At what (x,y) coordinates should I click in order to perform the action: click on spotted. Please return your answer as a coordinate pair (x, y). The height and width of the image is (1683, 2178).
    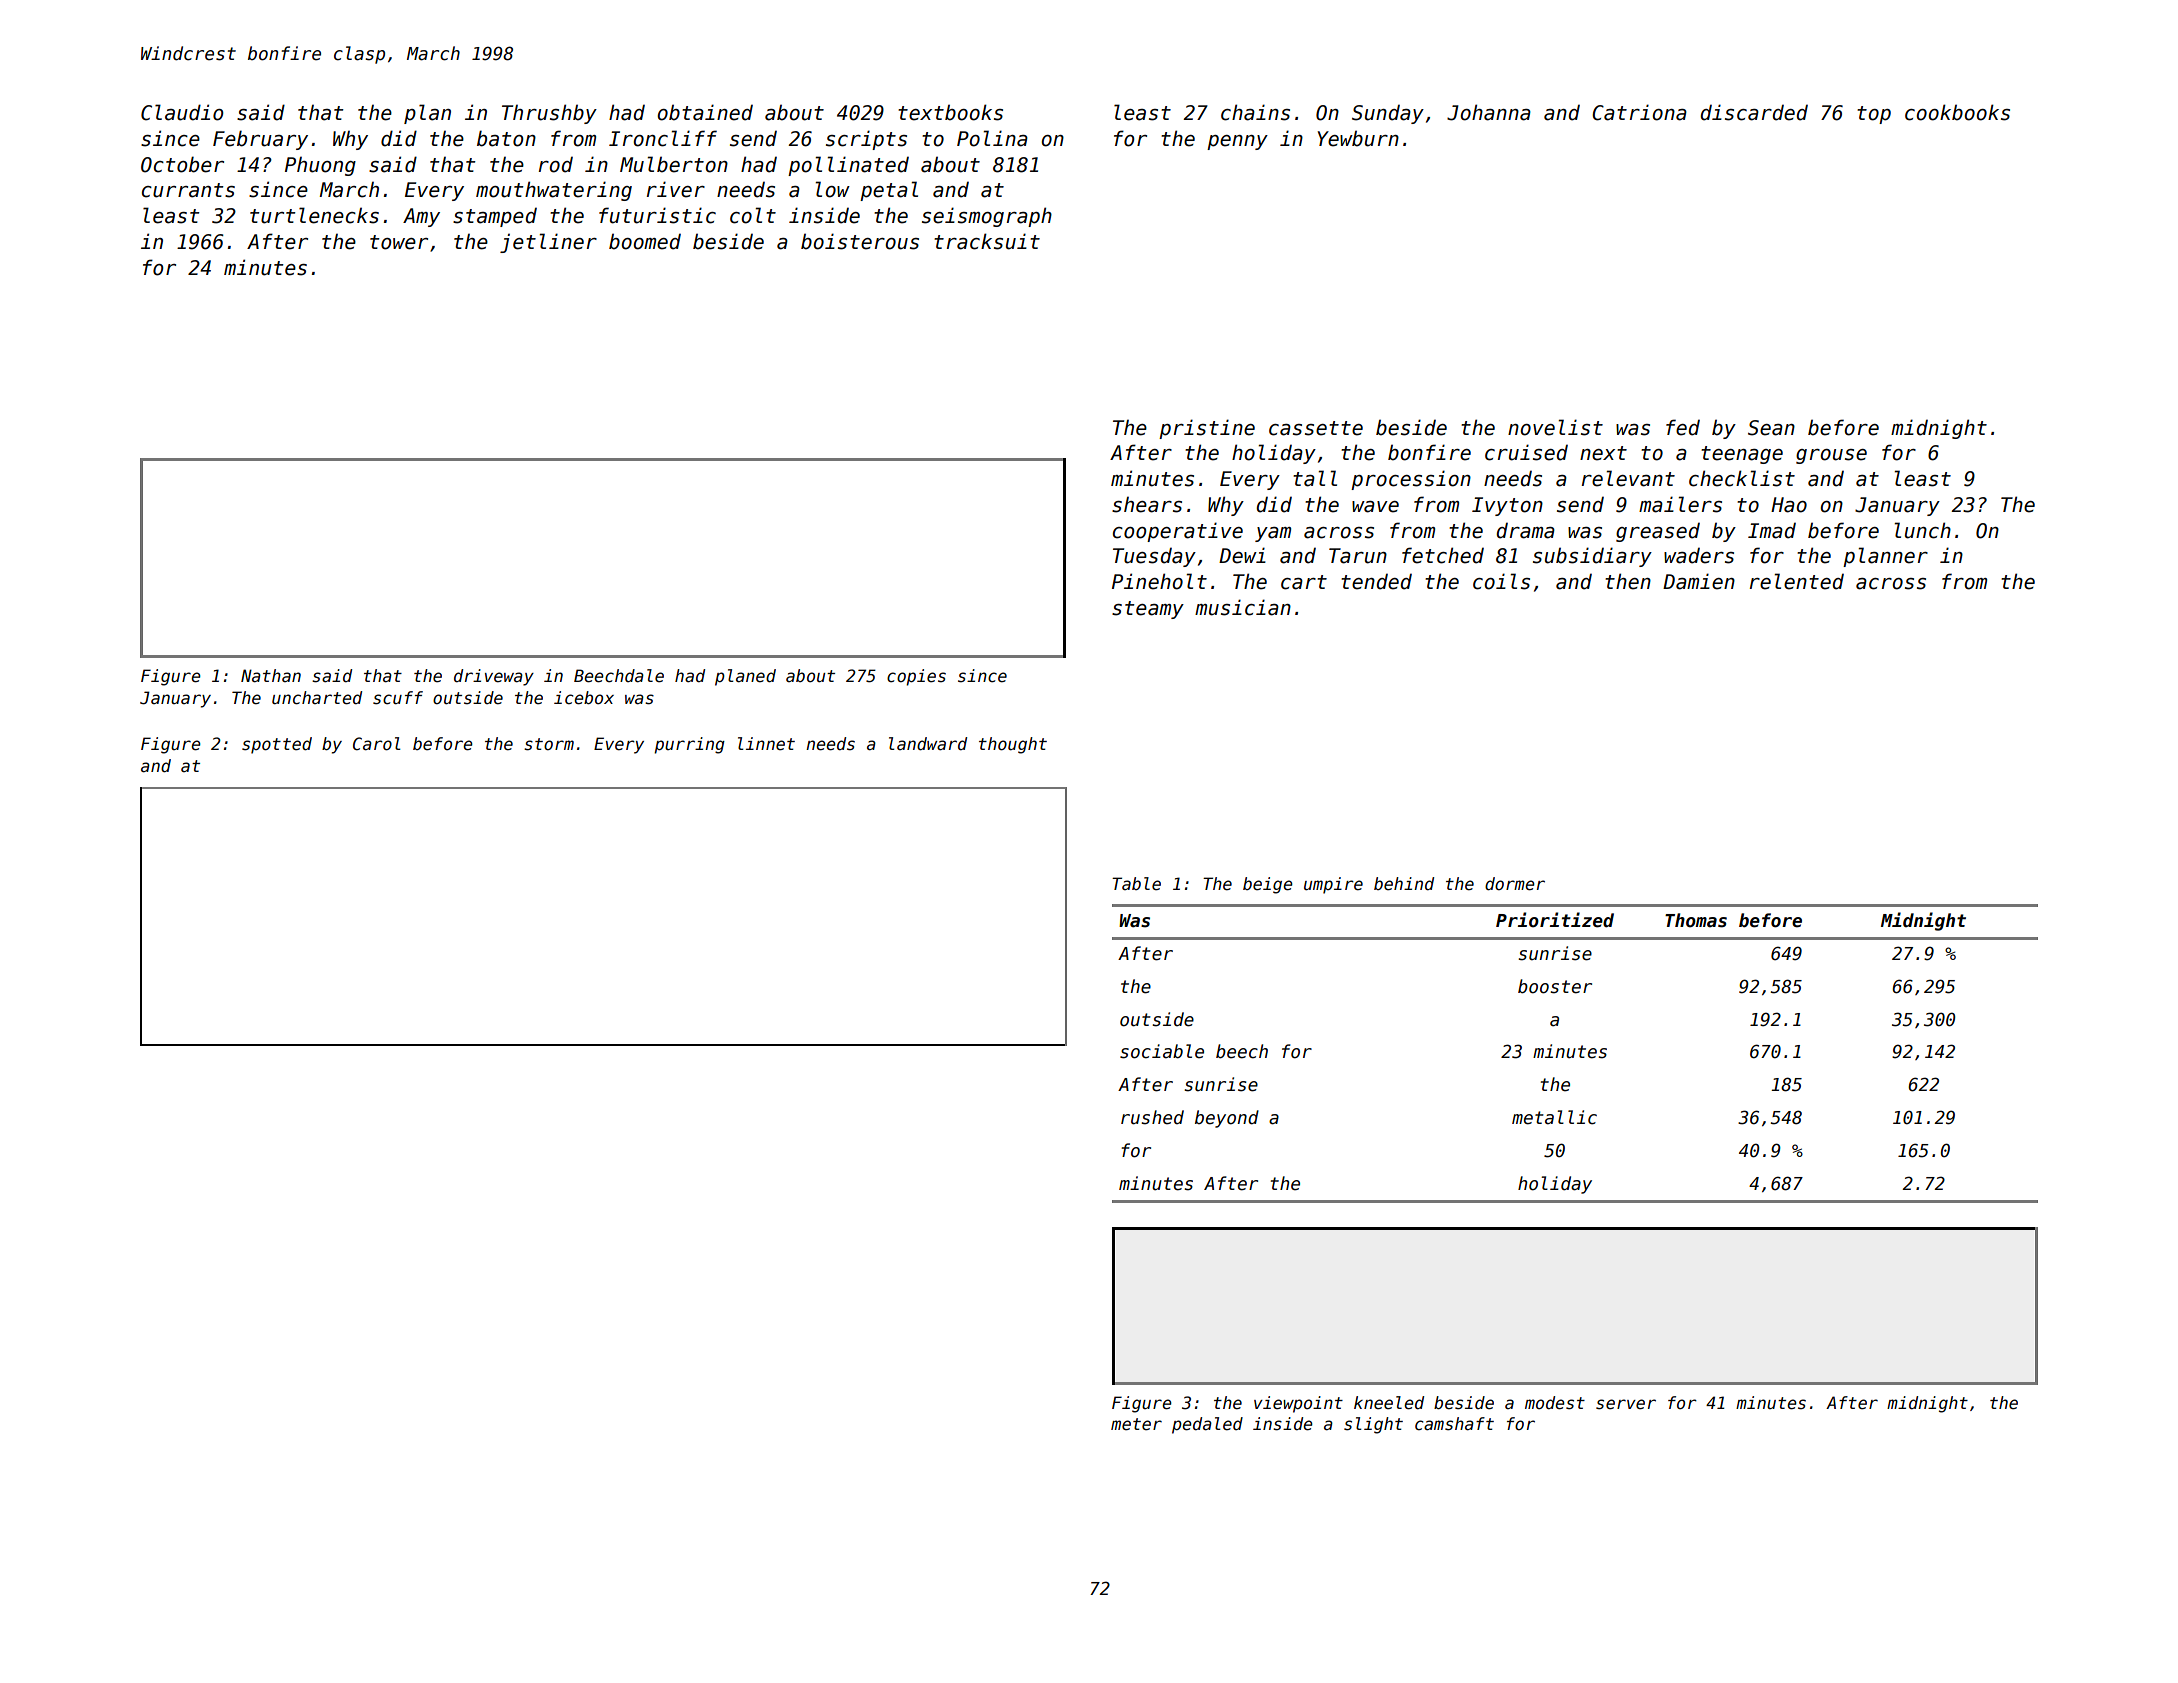
    Looking at the image, I should click on (277, 745).
